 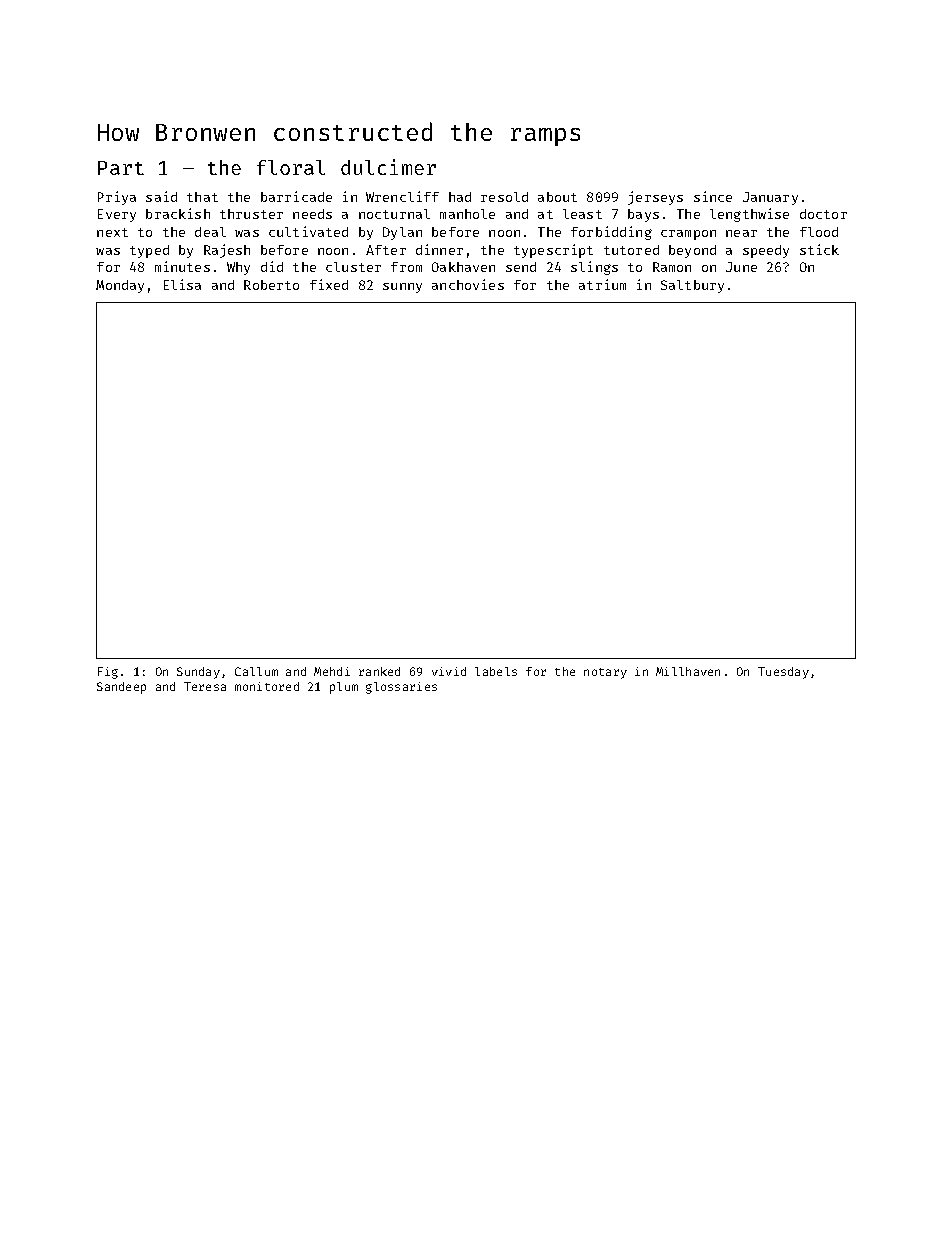 What do you see at coordinates (688, 671) in the document?
I see `Millhaven` at bounding box center [688, 671].
